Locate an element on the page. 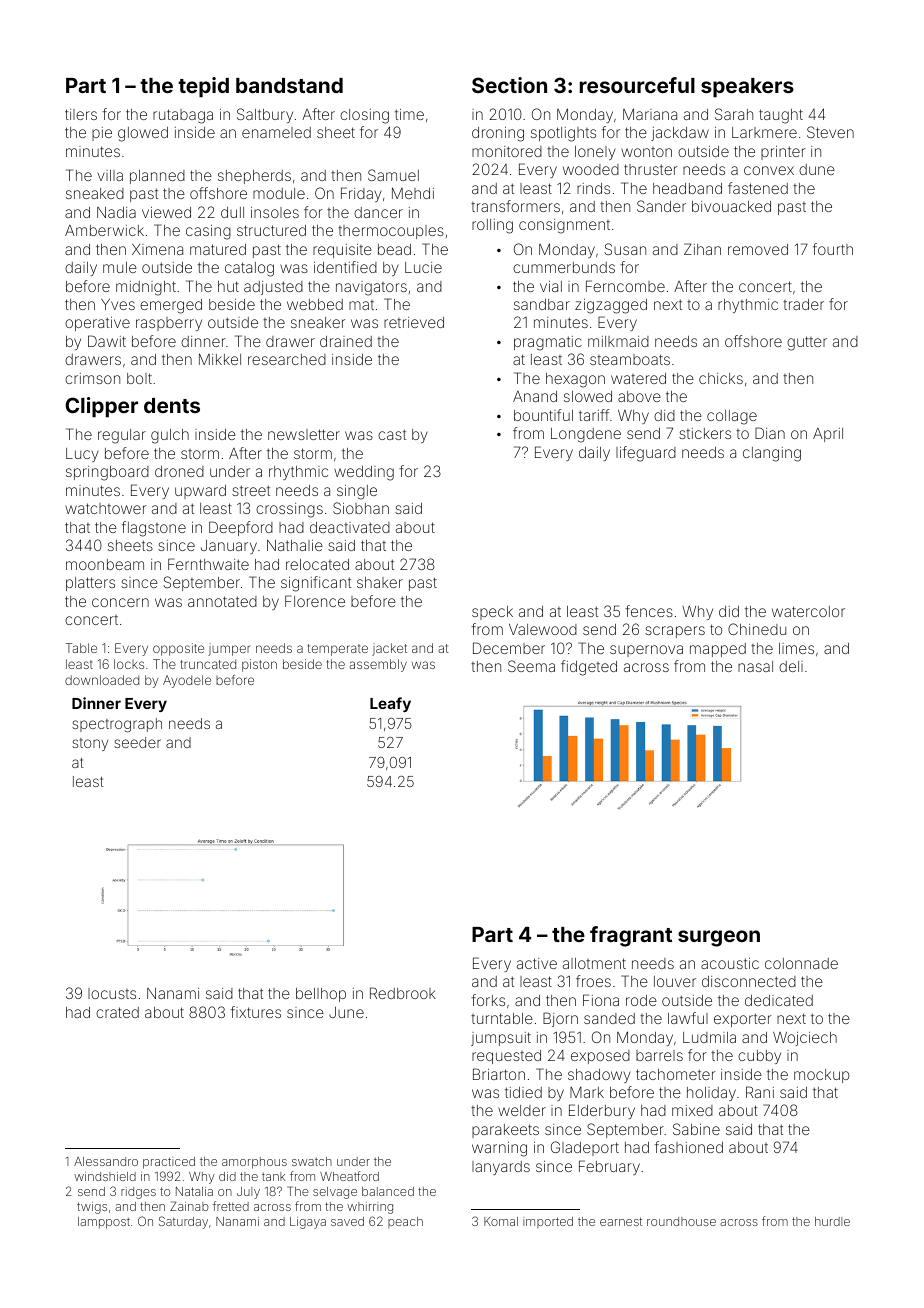  transformers is located at coordinates (515, 206).
